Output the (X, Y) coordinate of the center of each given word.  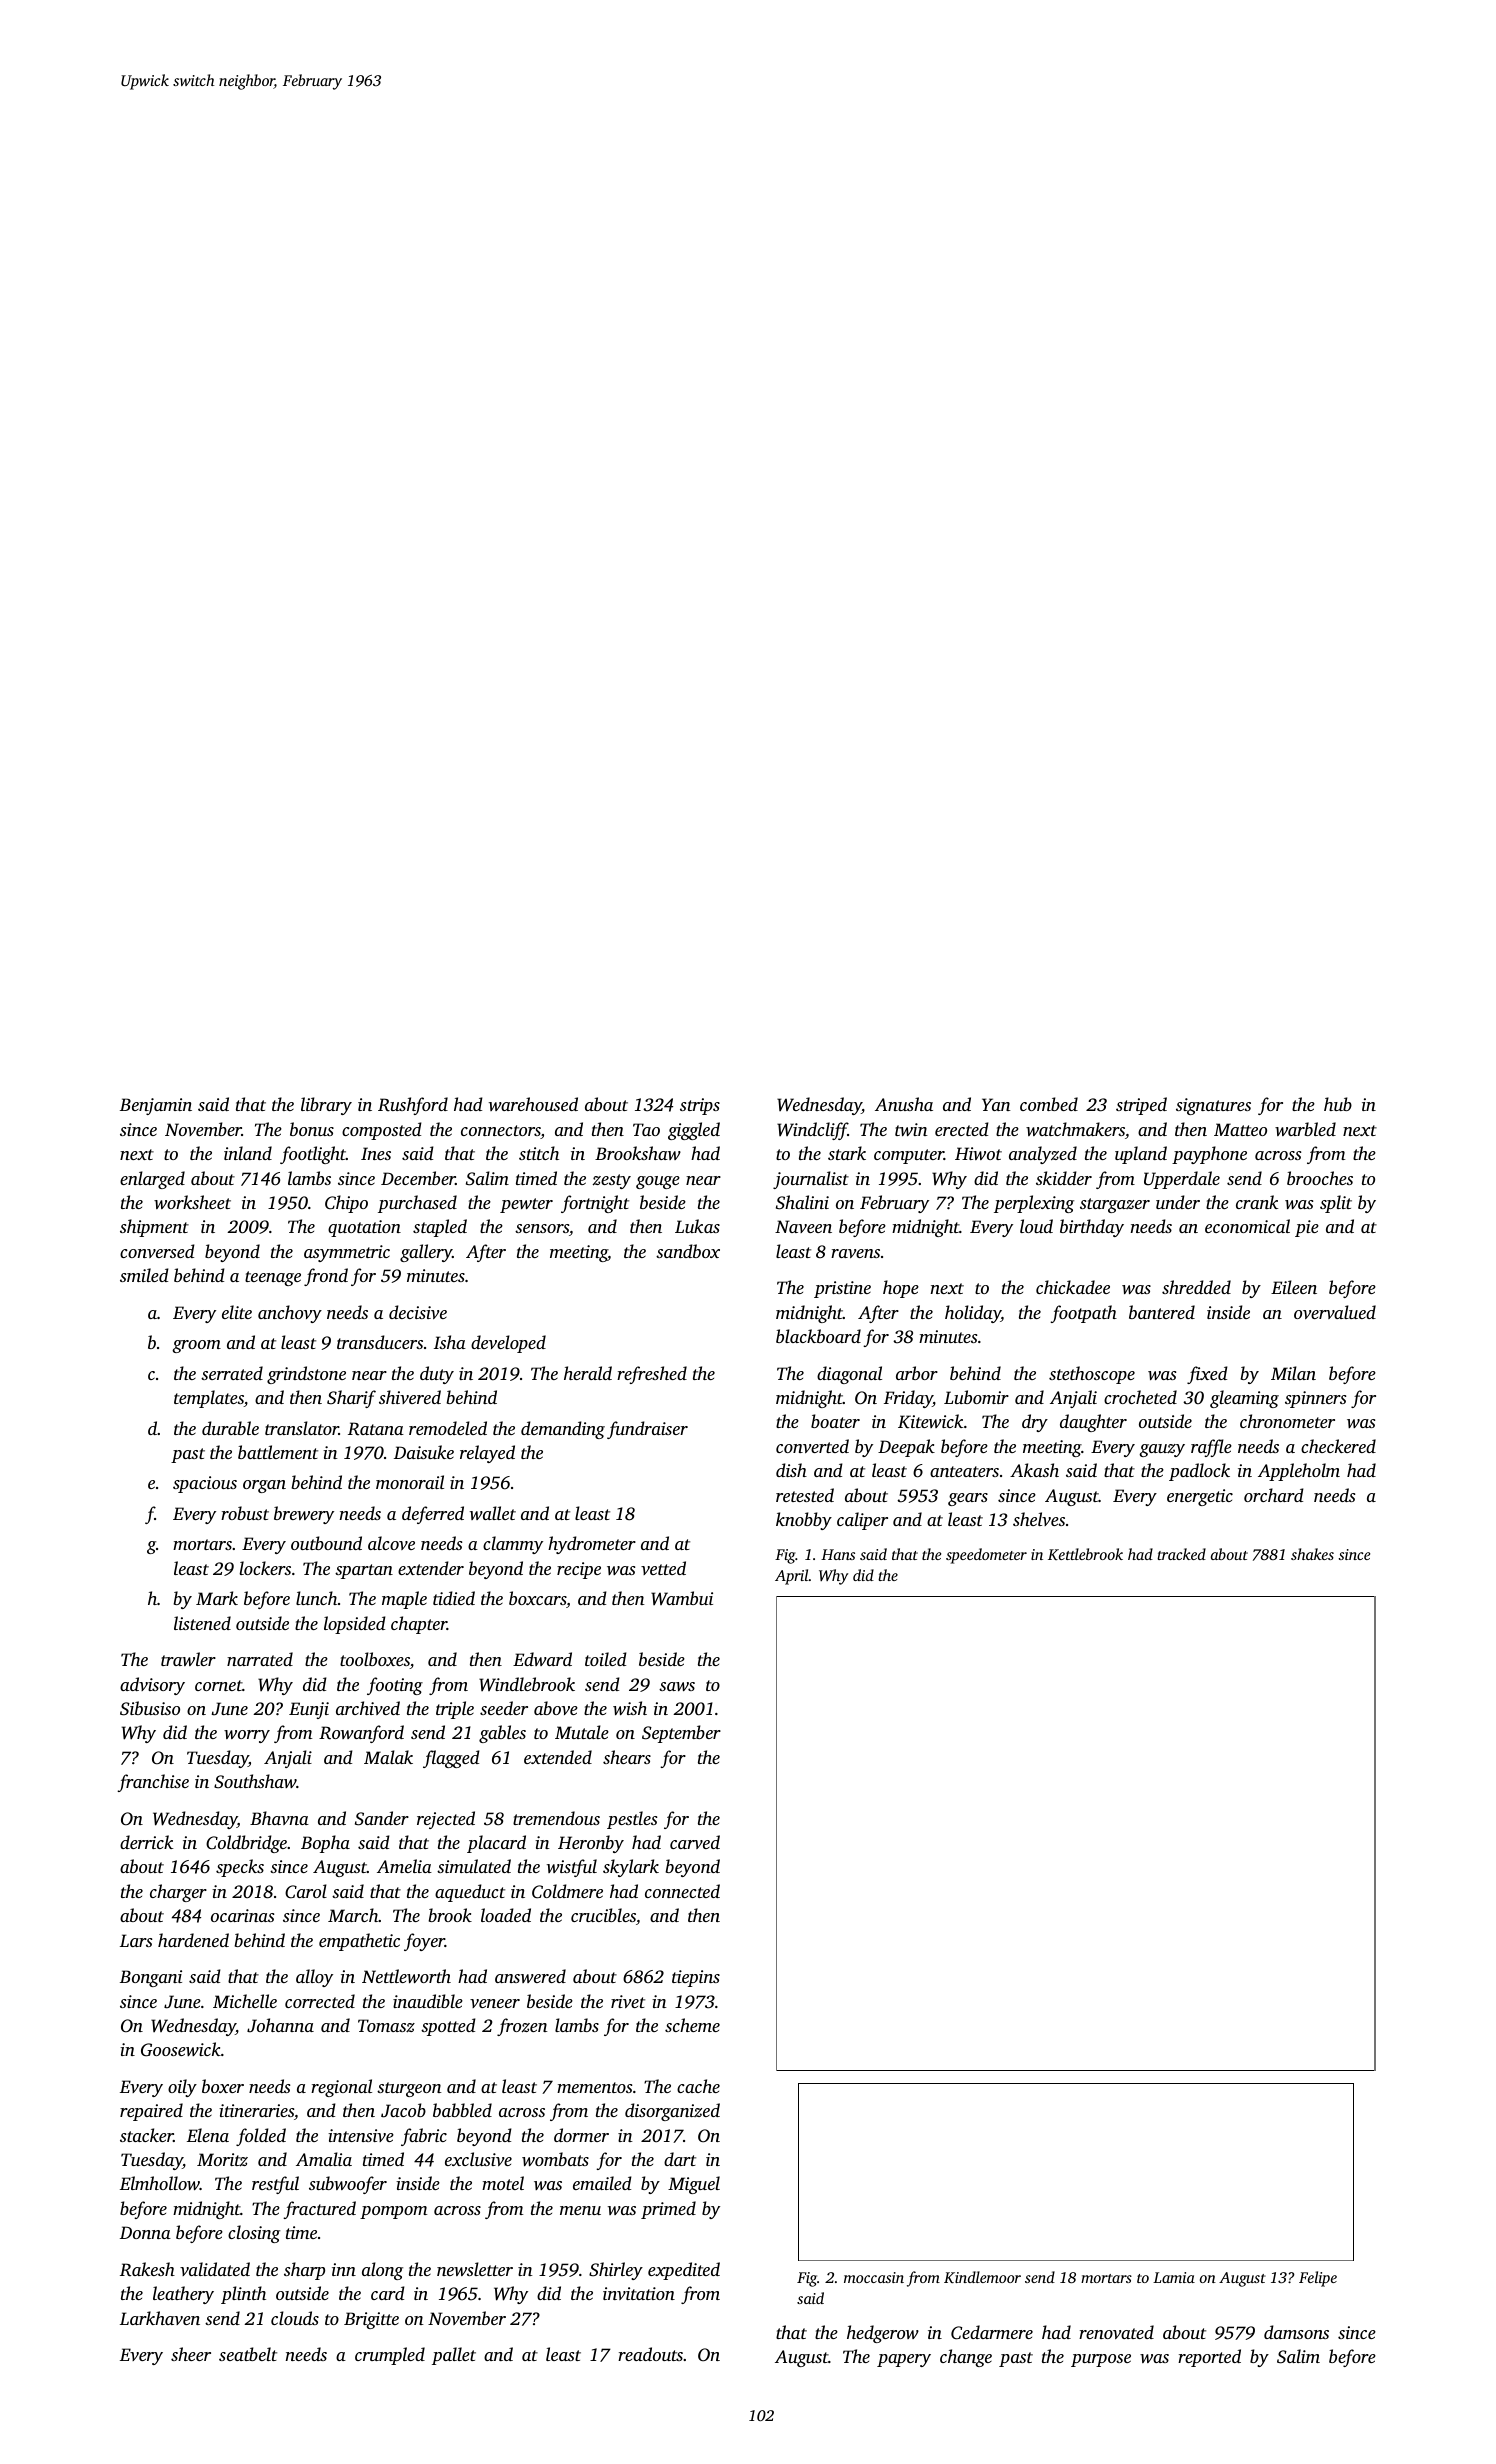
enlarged (152, 1180)
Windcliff (812, 1131)
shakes (1312, 1554)
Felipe (1318, 2279)
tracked (1181, 1554)
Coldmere (567, 1891)
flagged (451, 1759)
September (681, 1734)
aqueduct (470, 1893)
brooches (1320, 1178)
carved (695, 1842)
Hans (838, 1554)
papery (904, 2360)
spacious (205, 1484)
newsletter (475, 2269)
